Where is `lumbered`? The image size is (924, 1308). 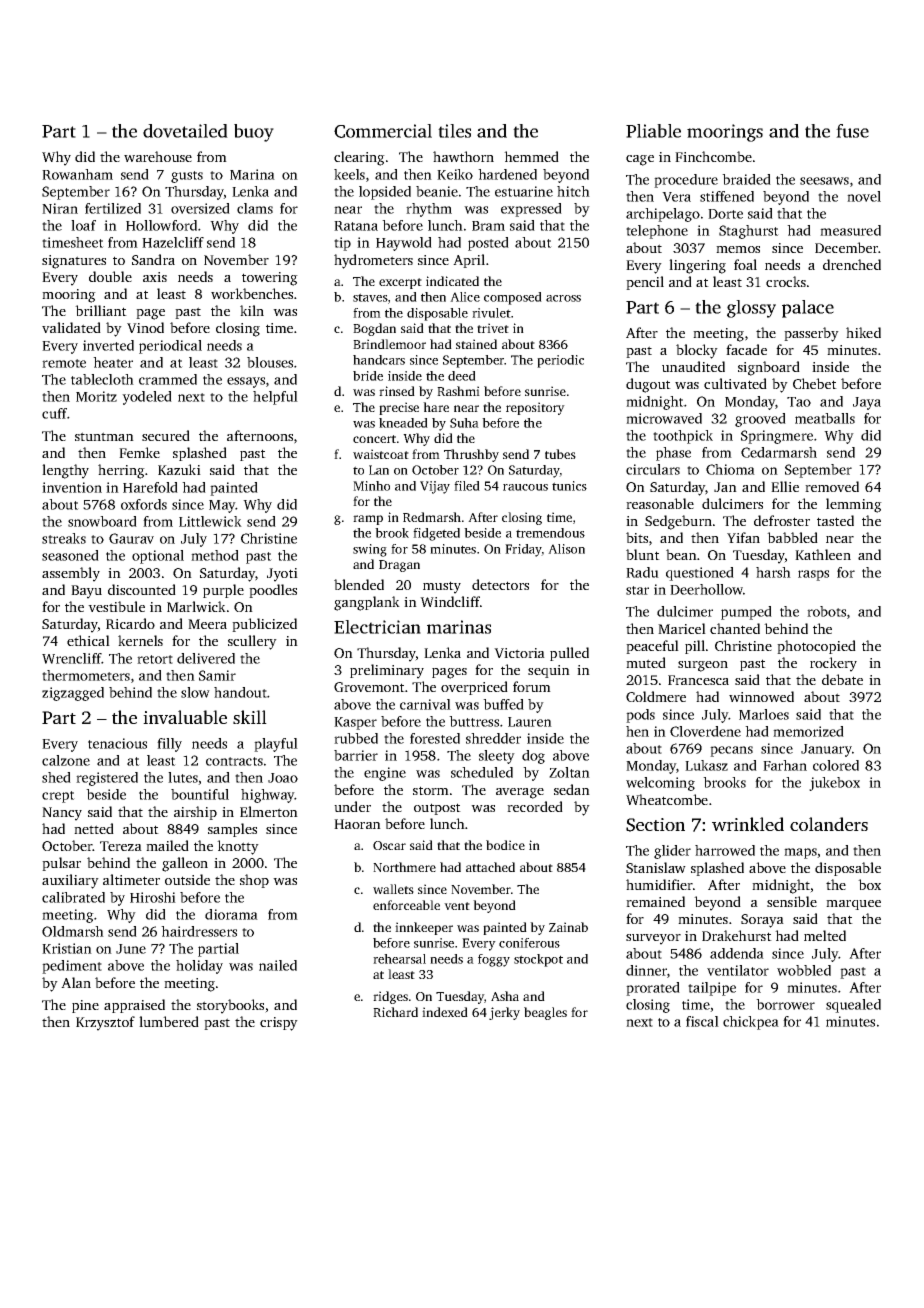 lumbered is located at coordinates (169, 1021).
